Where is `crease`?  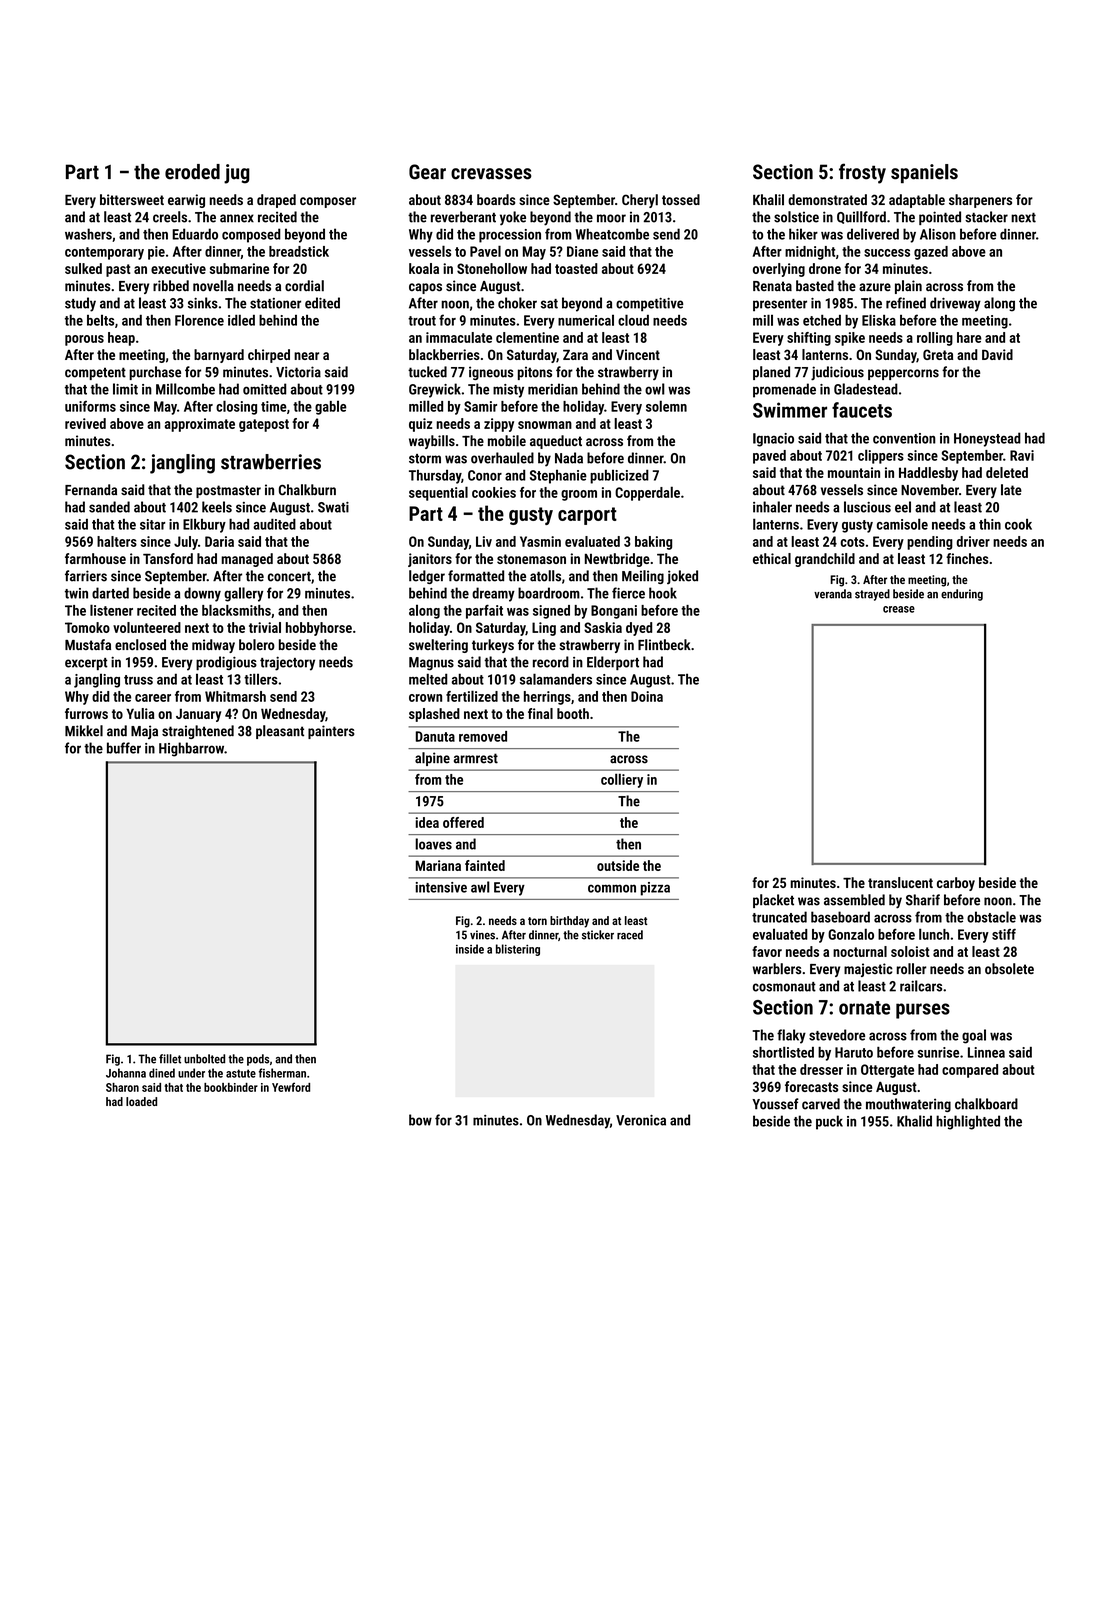 crease is located at coordinates (899, 609).
